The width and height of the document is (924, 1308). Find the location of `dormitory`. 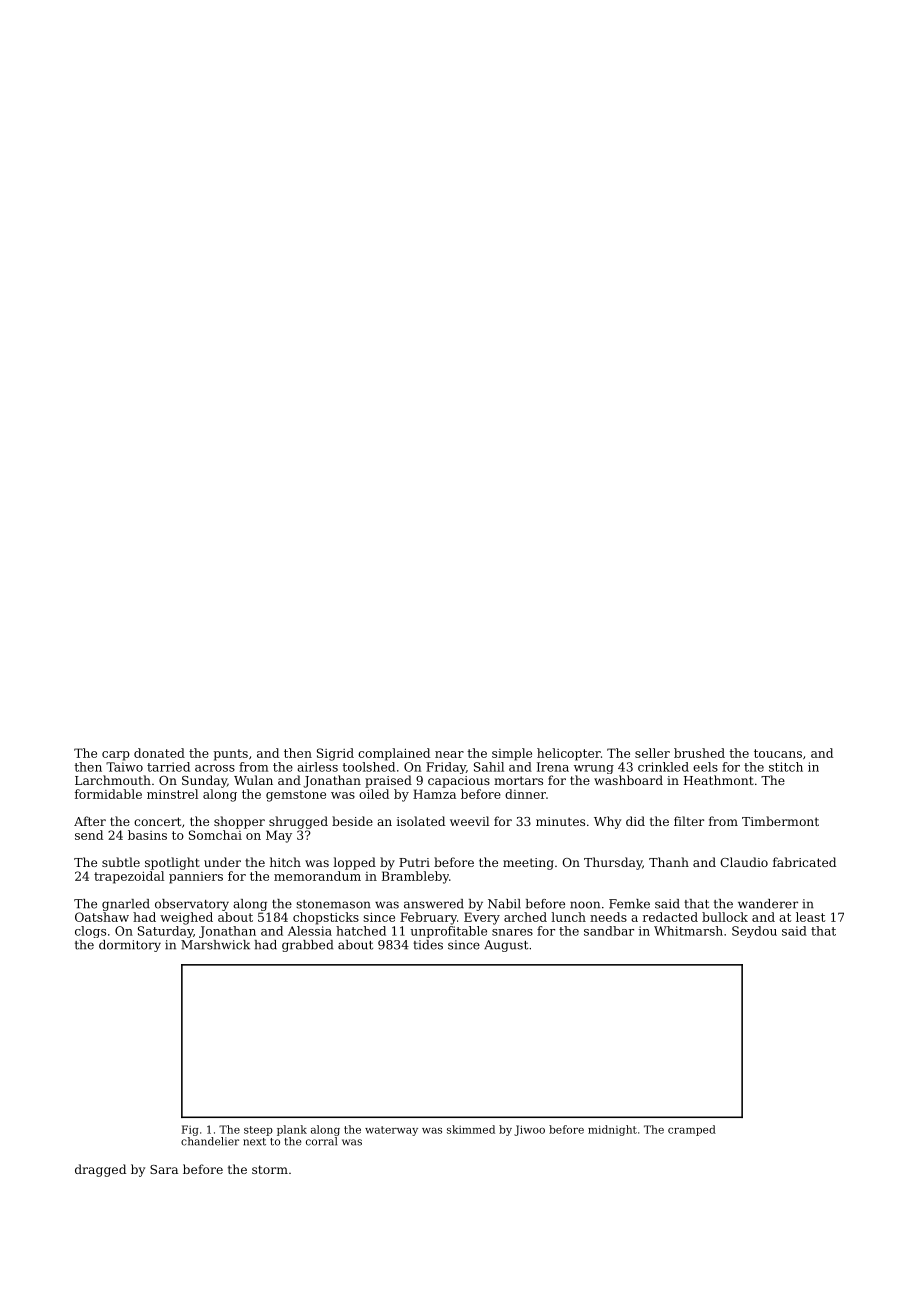

dormitory is located at coordinates (130, 946).
